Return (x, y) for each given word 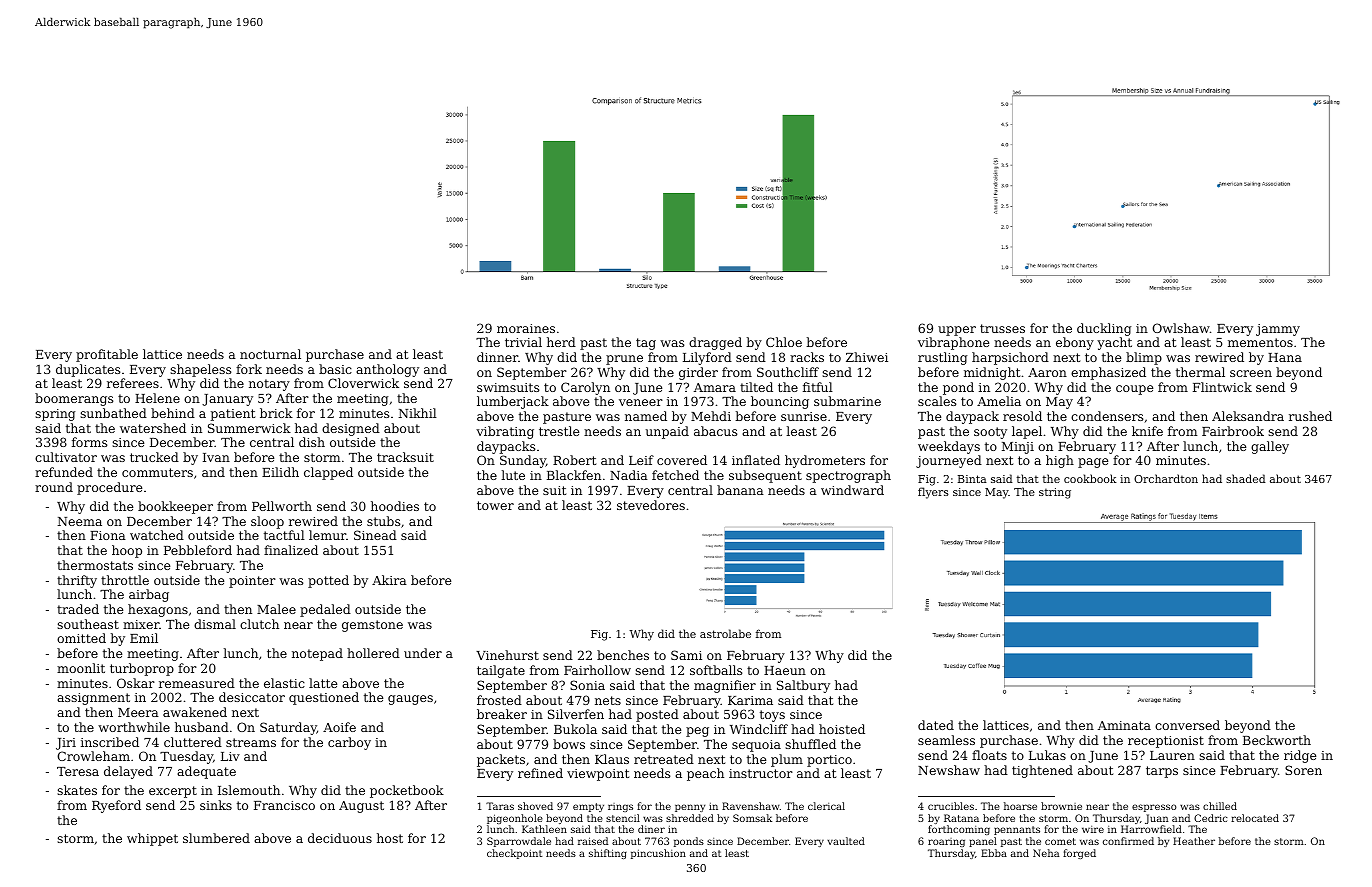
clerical (826, 806)
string (1055, 493)
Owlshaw (1181, 328)
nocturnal (270, 354)
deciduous (340, 838)
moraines (526, 328)
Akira (389, 580)
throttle (125, 580)
